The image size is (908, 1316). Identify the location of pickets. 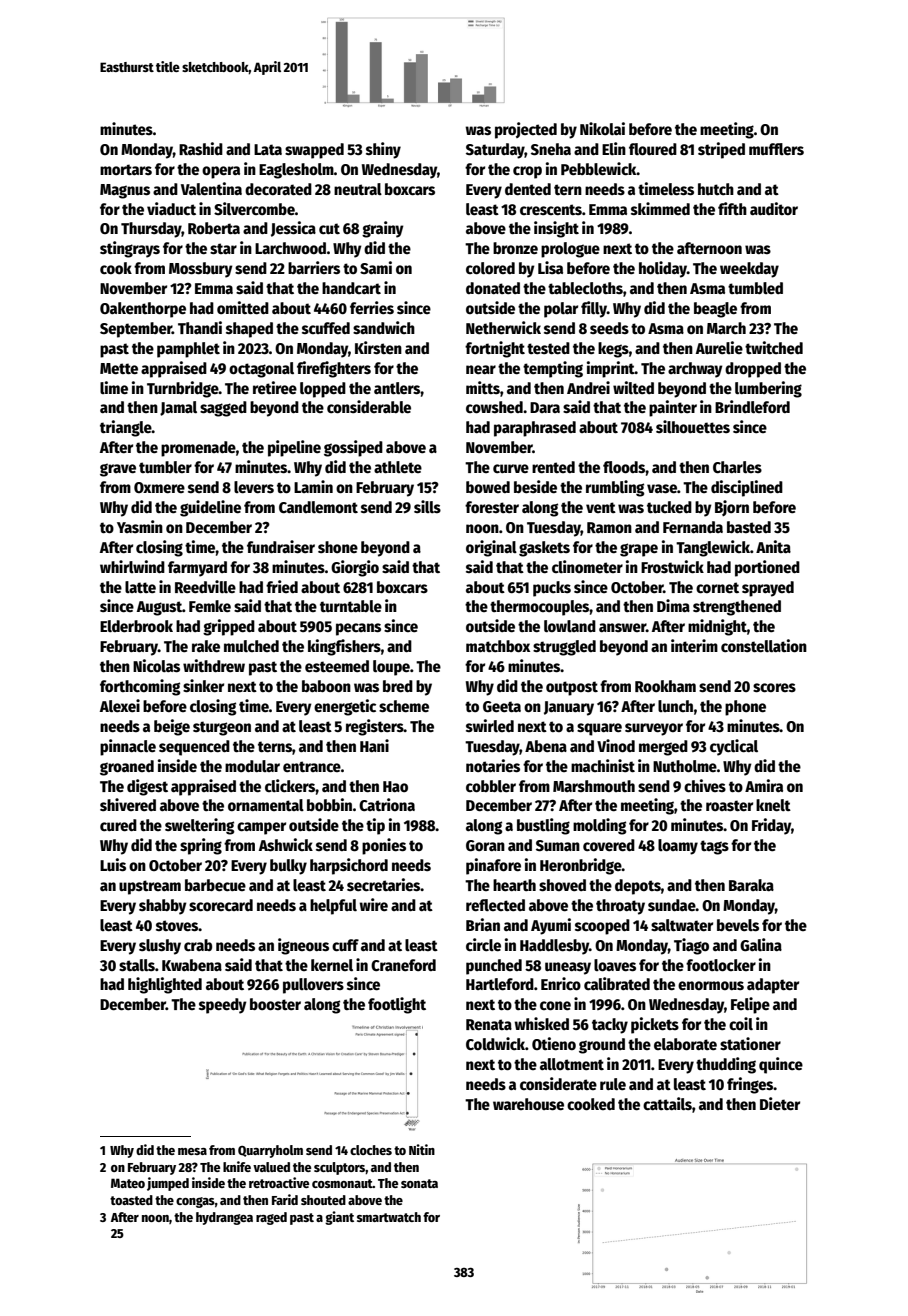
(655, 1025).
